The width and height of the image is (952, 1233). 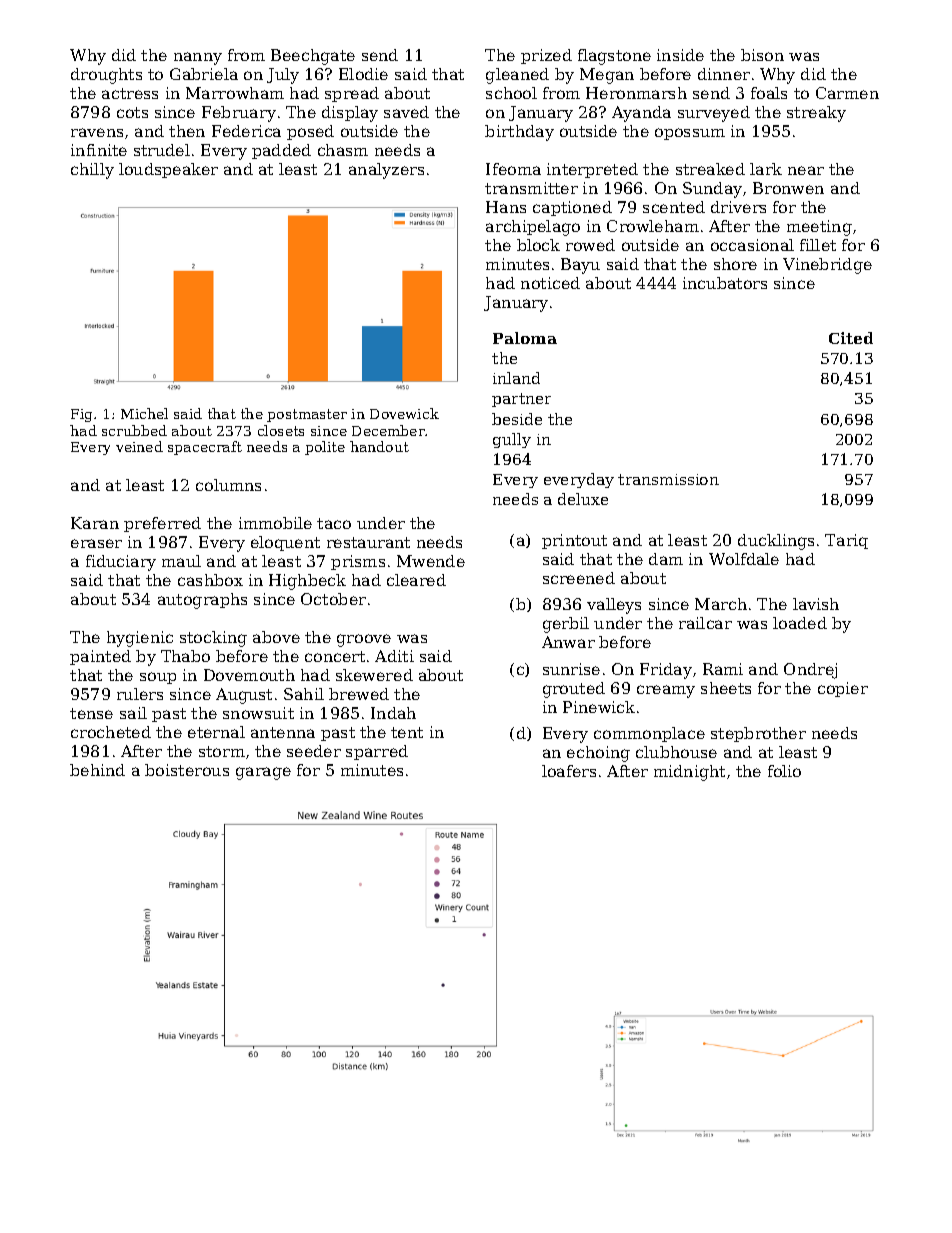 What do you see at coordinates (636, 93) in the image?
I see `Heronmarsh` at bounding box center [636, 93].
